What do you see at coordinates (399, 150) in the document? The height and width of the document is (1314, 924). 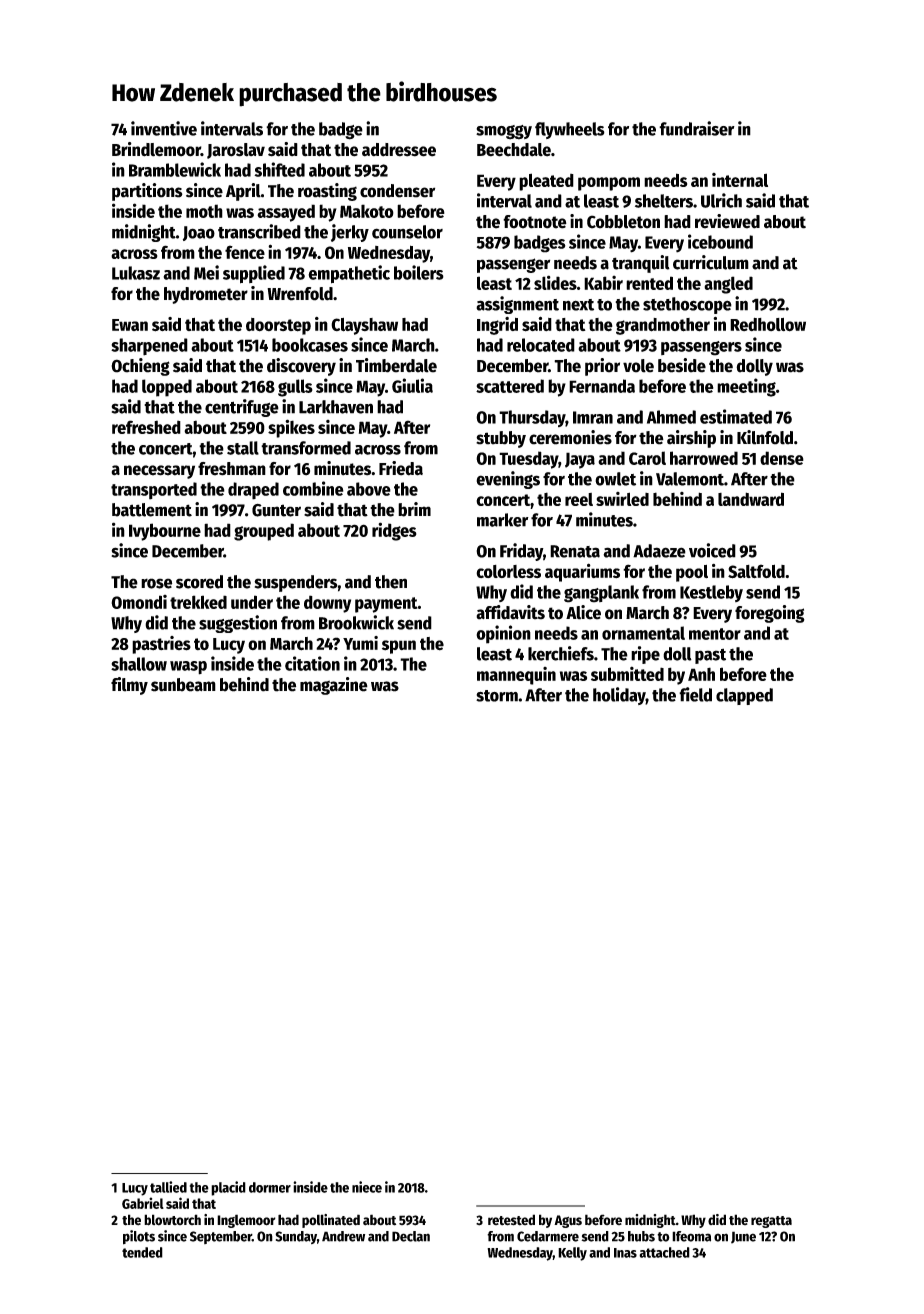 I see `addressee` at bounding box center [399, 150].
